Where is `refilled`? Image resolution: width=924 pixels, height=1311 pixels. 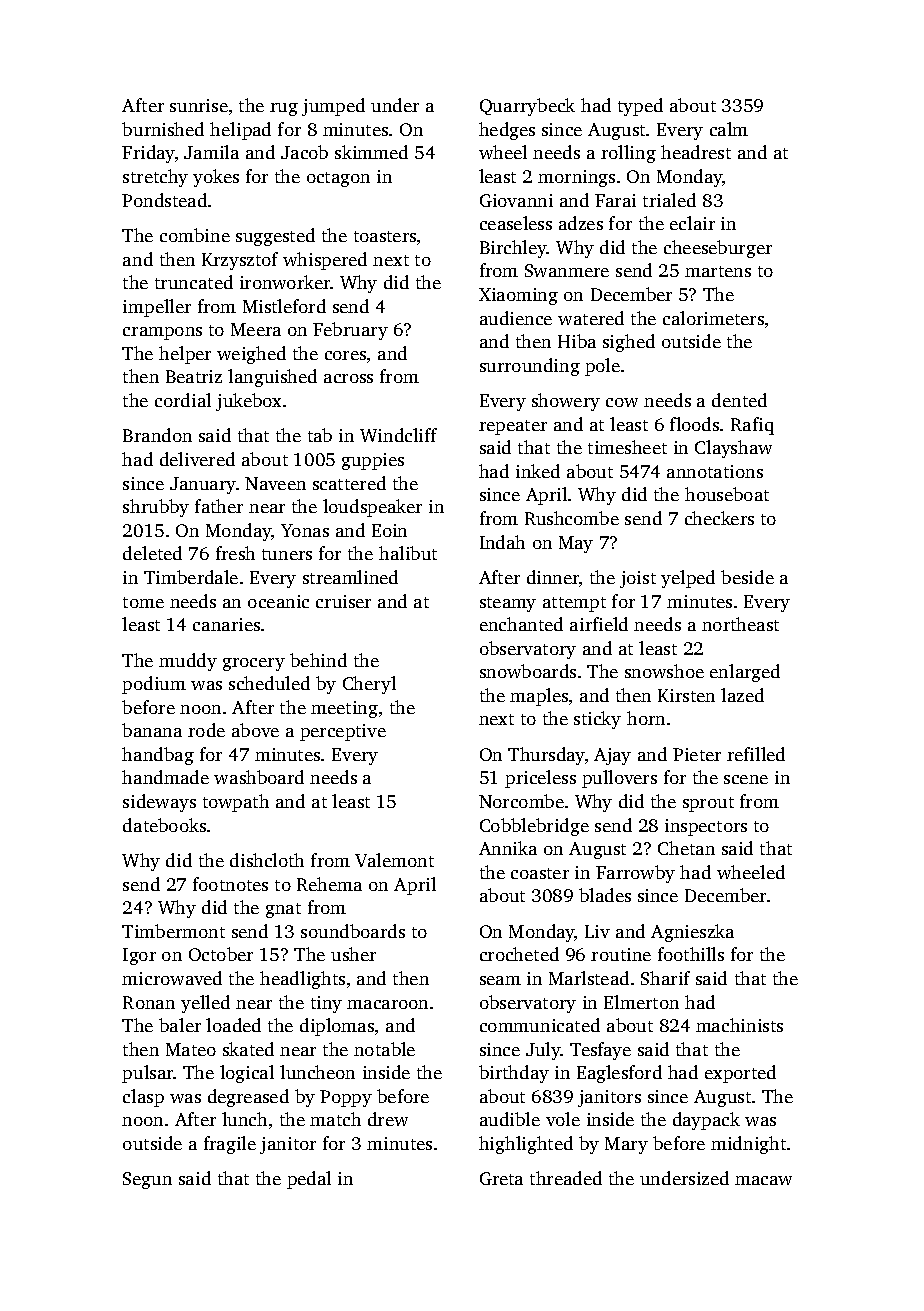
refilled is located at coordinates (756, 754).
